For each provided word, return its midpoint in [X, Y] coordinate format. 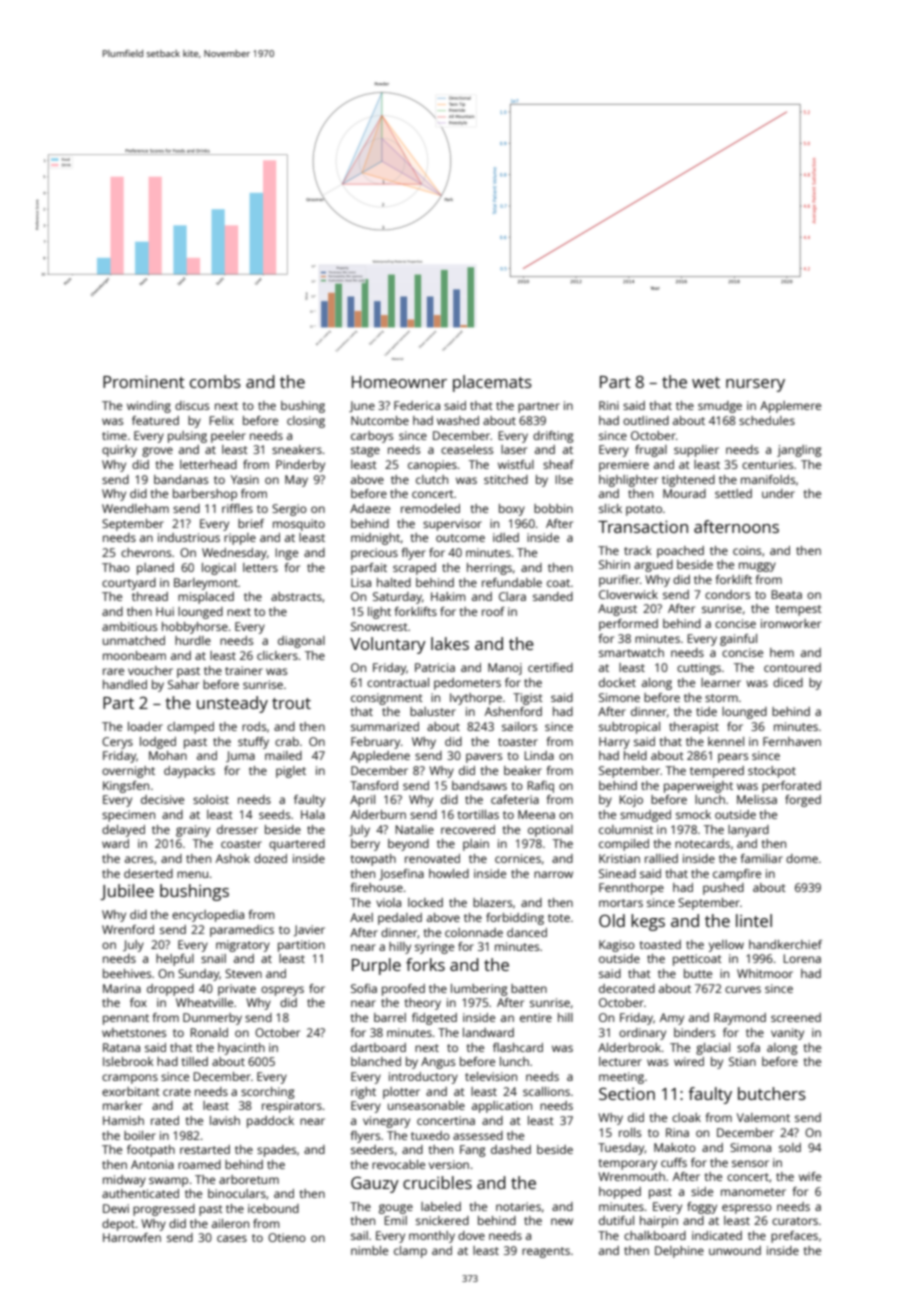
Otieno [287, 1237]
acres [139, 859]
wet [706, 382]
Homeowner [399, 382]
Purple [376, 966]
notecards [702, 843]
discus [192, 405]
